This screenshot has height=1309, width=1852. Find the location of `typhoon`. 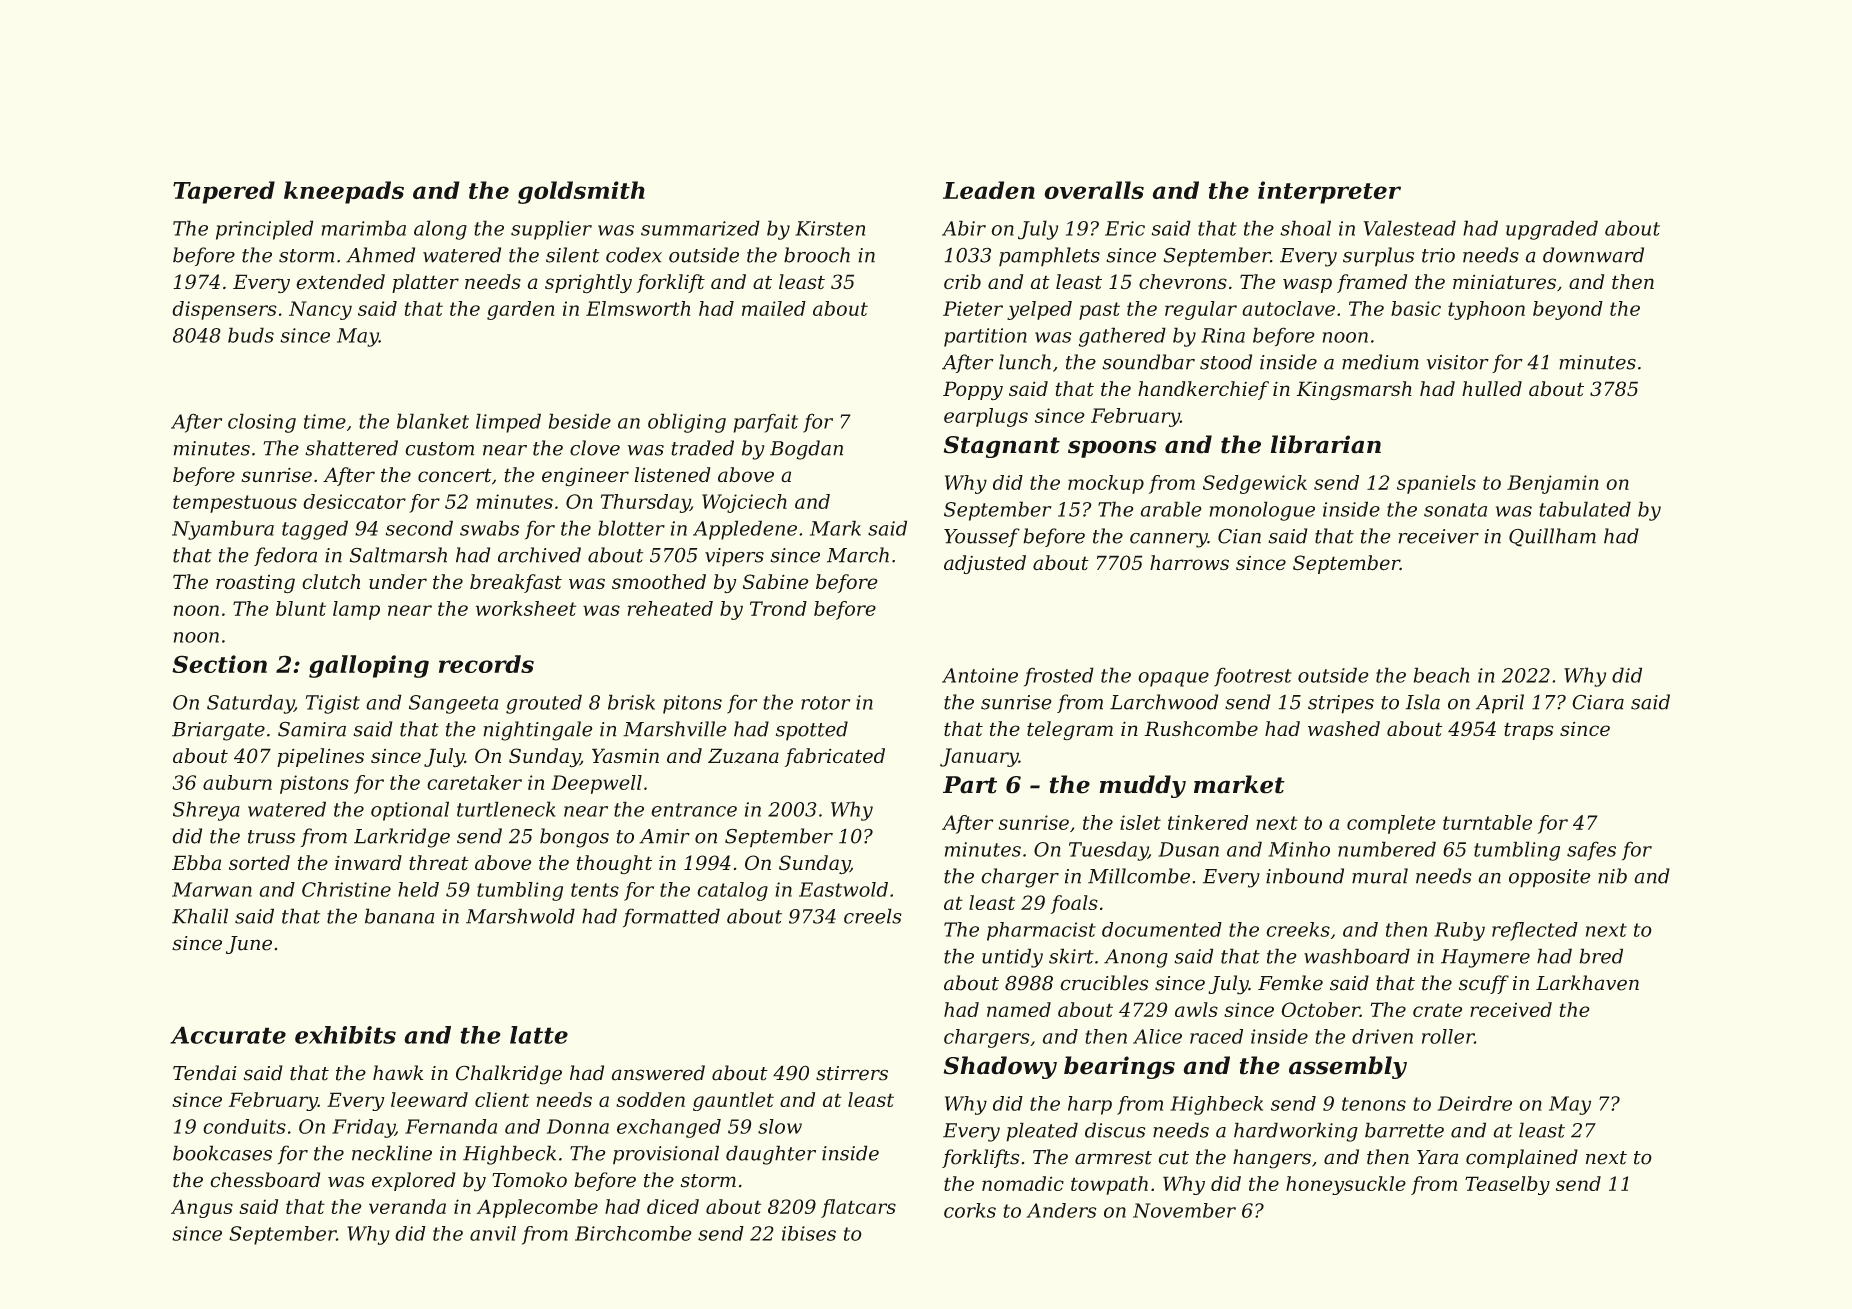

typhoon is located at coordinates (1486, 310).
